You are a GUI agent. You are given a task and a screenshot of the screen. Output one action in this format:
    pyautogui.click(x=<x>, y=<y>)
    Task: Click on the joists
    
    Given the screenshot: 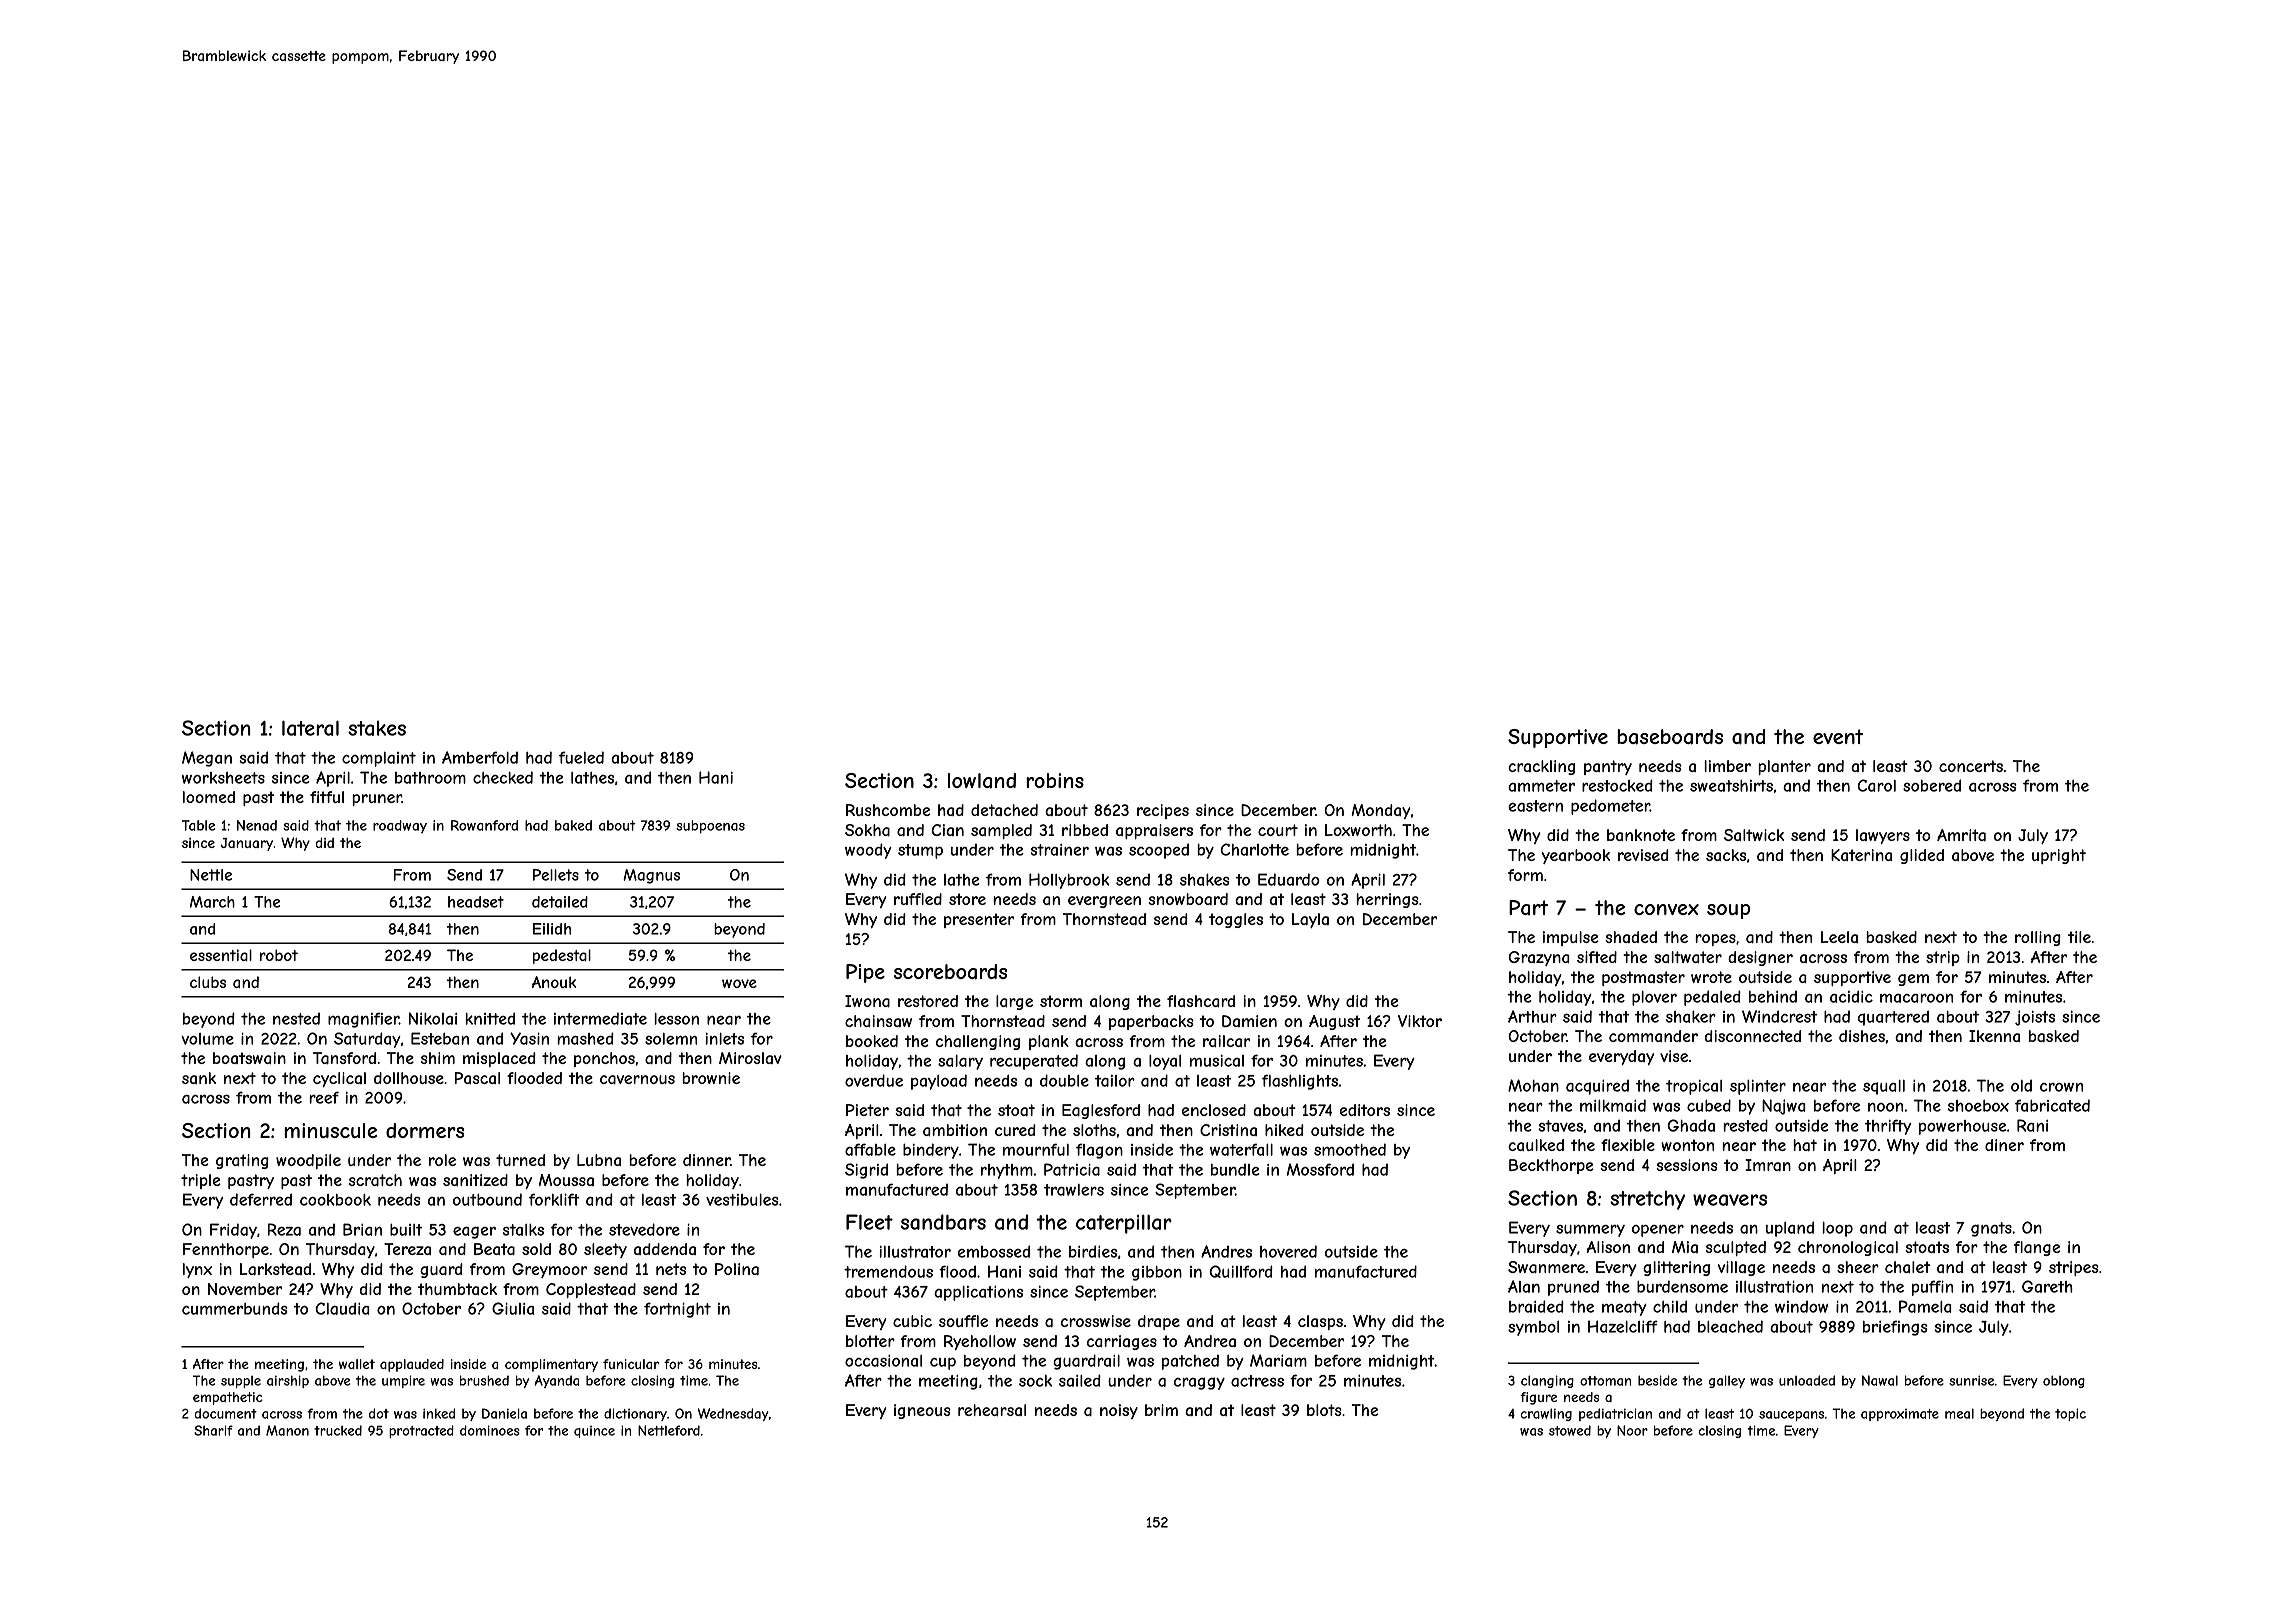 What is the action you would take?
    pyautogui.click(x=2035, y=1018)
